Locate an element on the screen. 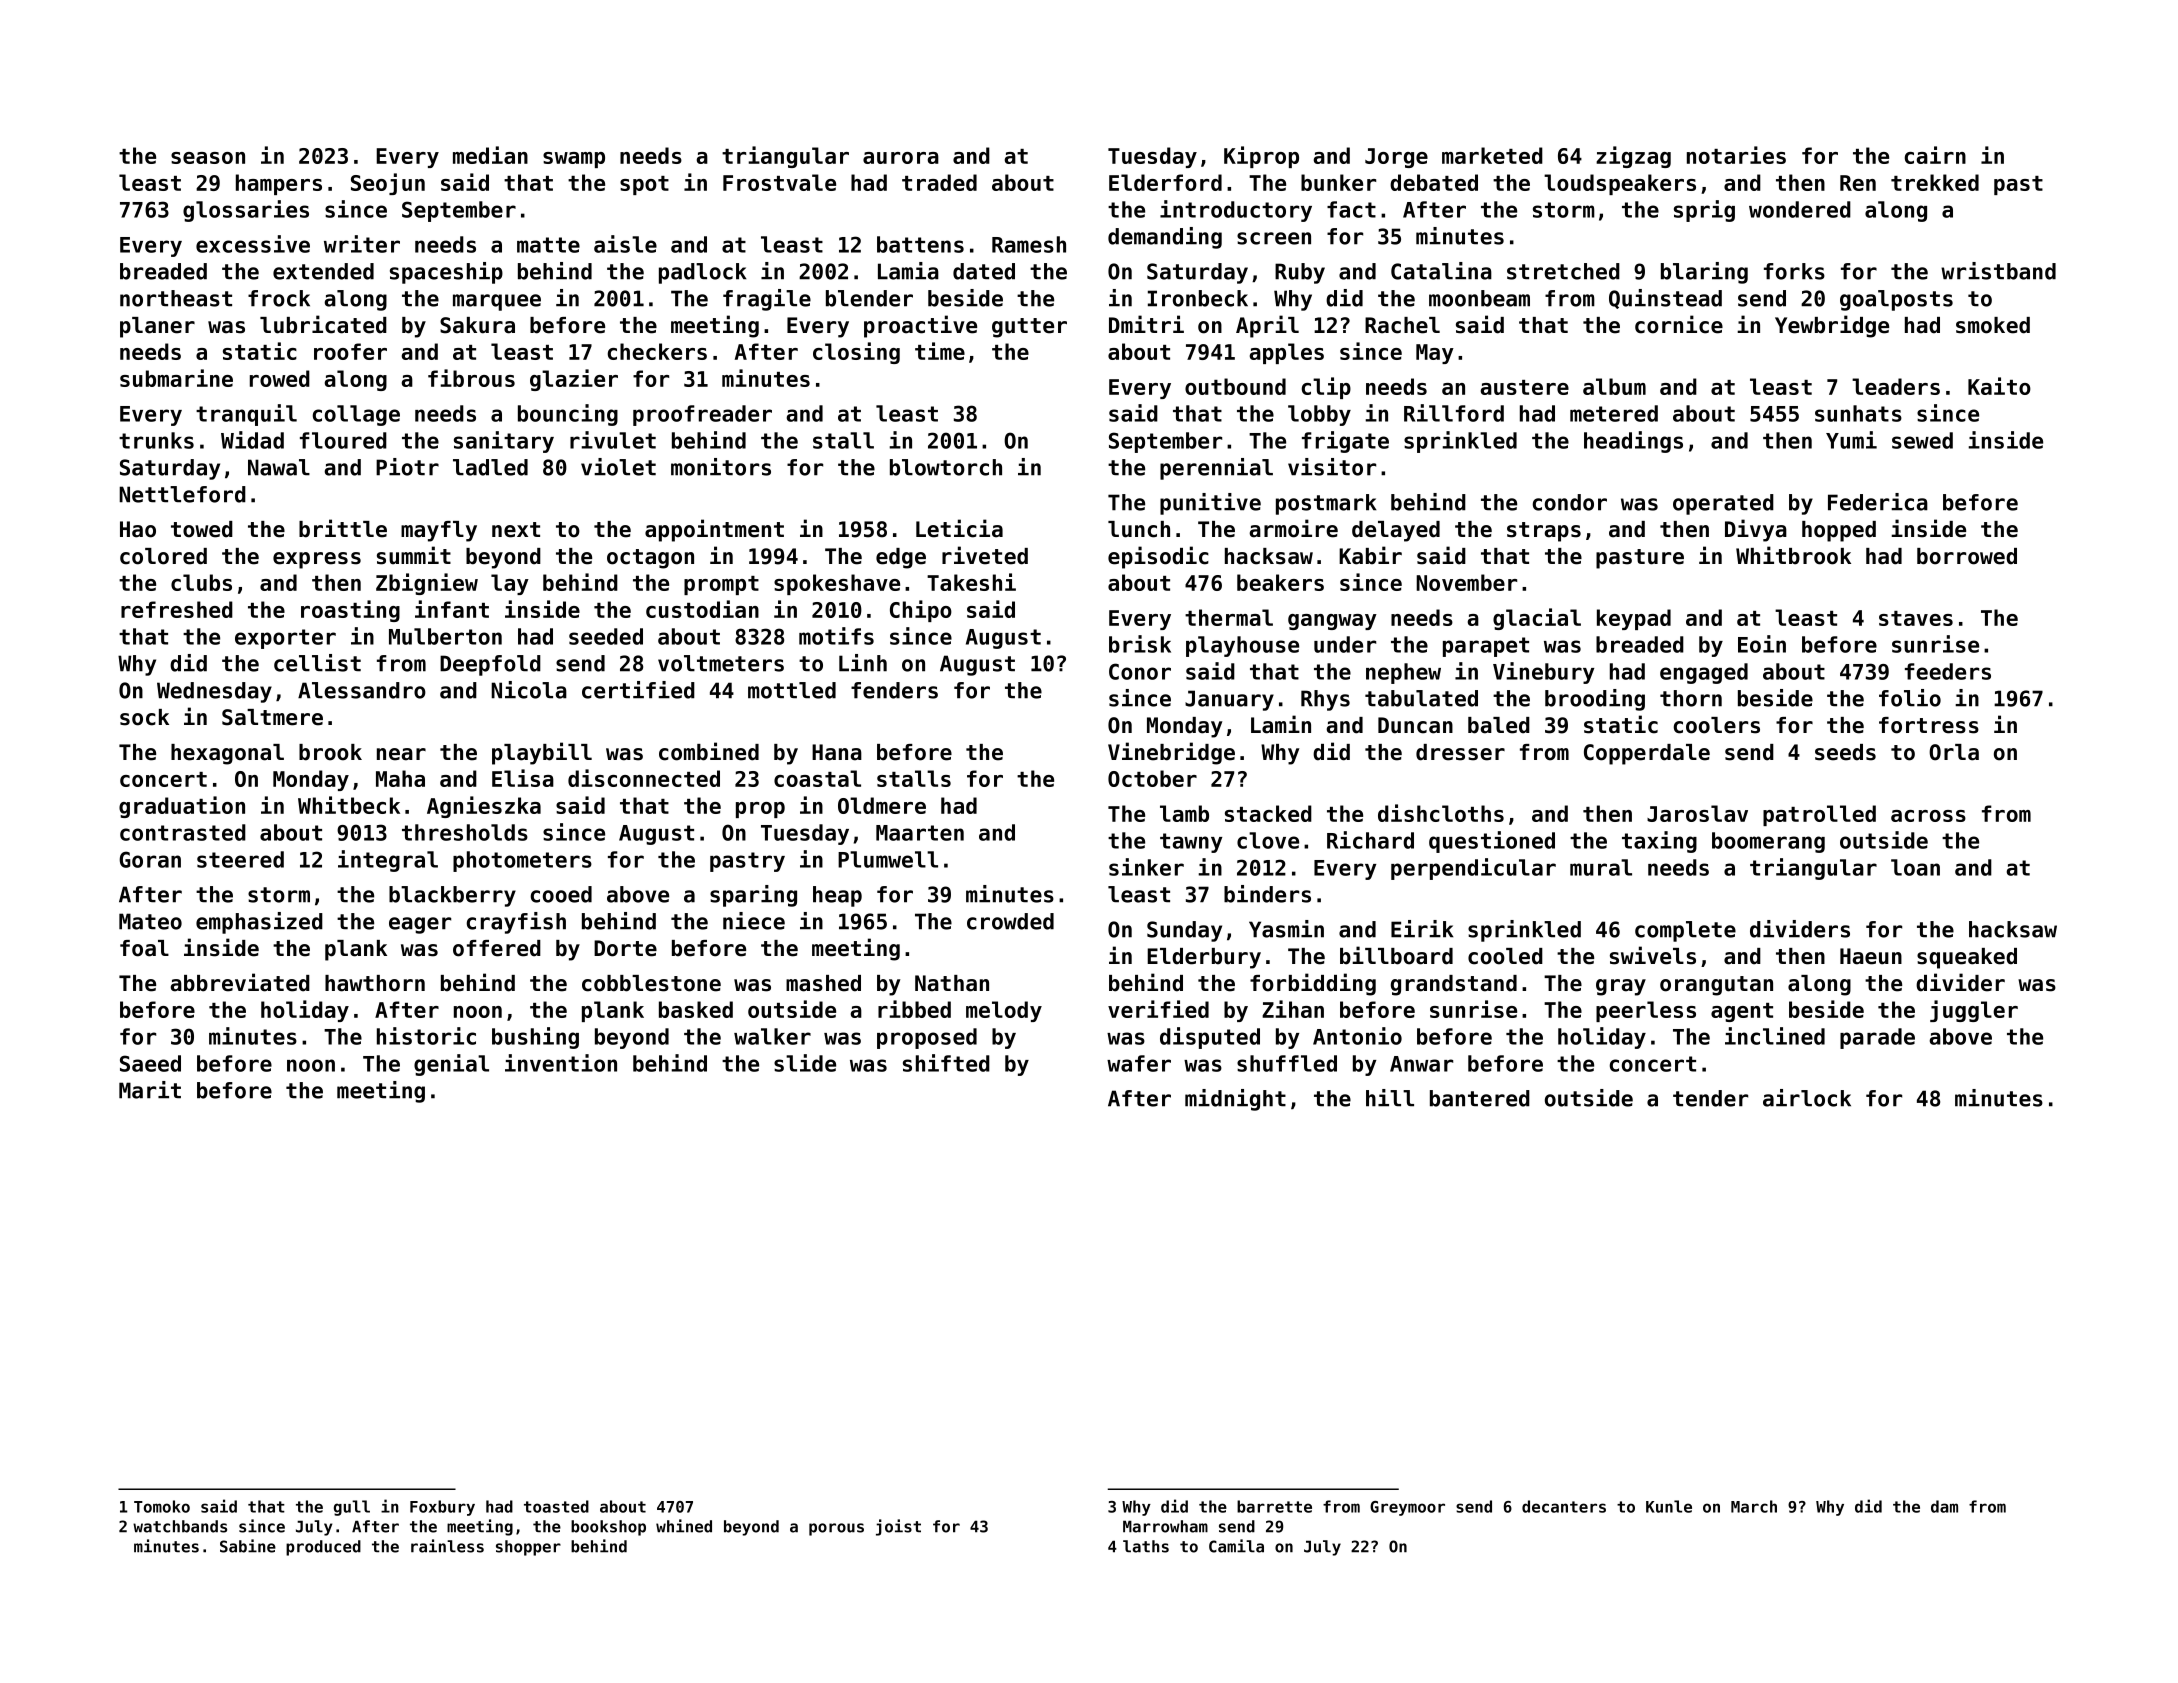 The image size is (2178, 1683). Federica is located at coordinates (1878, 502).
